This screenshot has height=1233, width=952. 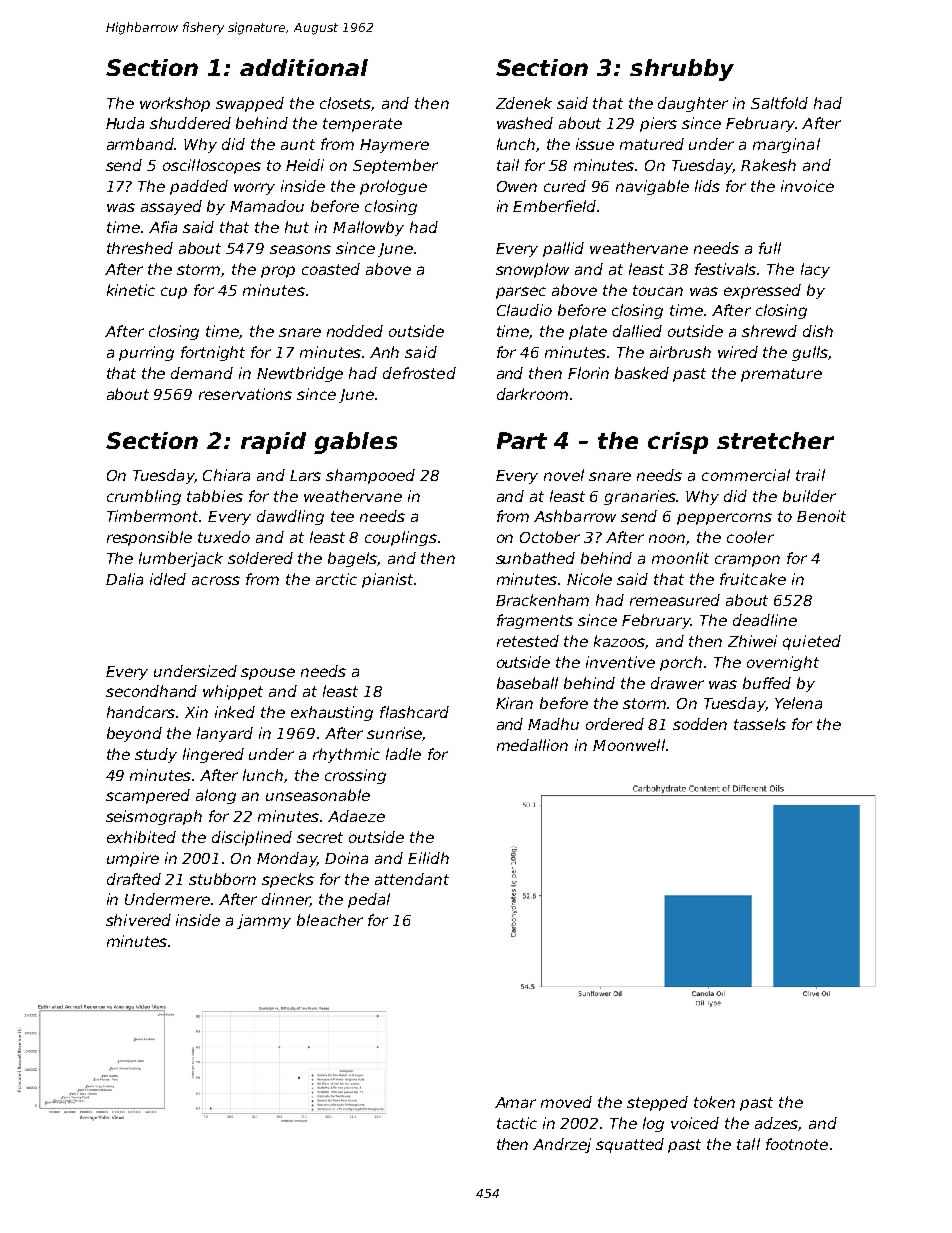 What do you see at coordinates (250, 104) in the screenshot?
I see `swapped` at bounding box center [250, 104].
